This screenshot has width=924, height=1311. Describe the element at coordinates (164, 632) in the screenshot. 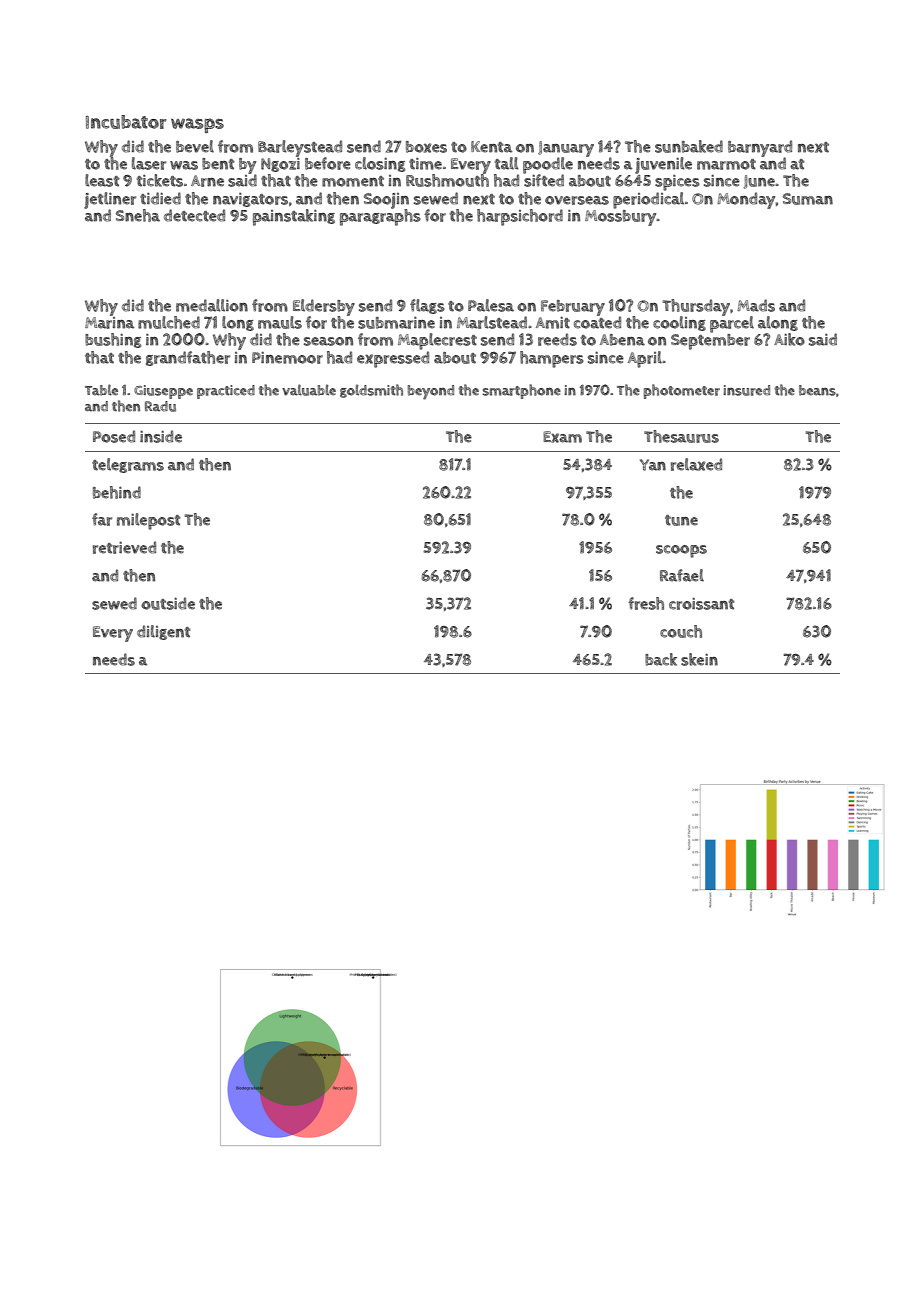

I see `diligent` at that location.
